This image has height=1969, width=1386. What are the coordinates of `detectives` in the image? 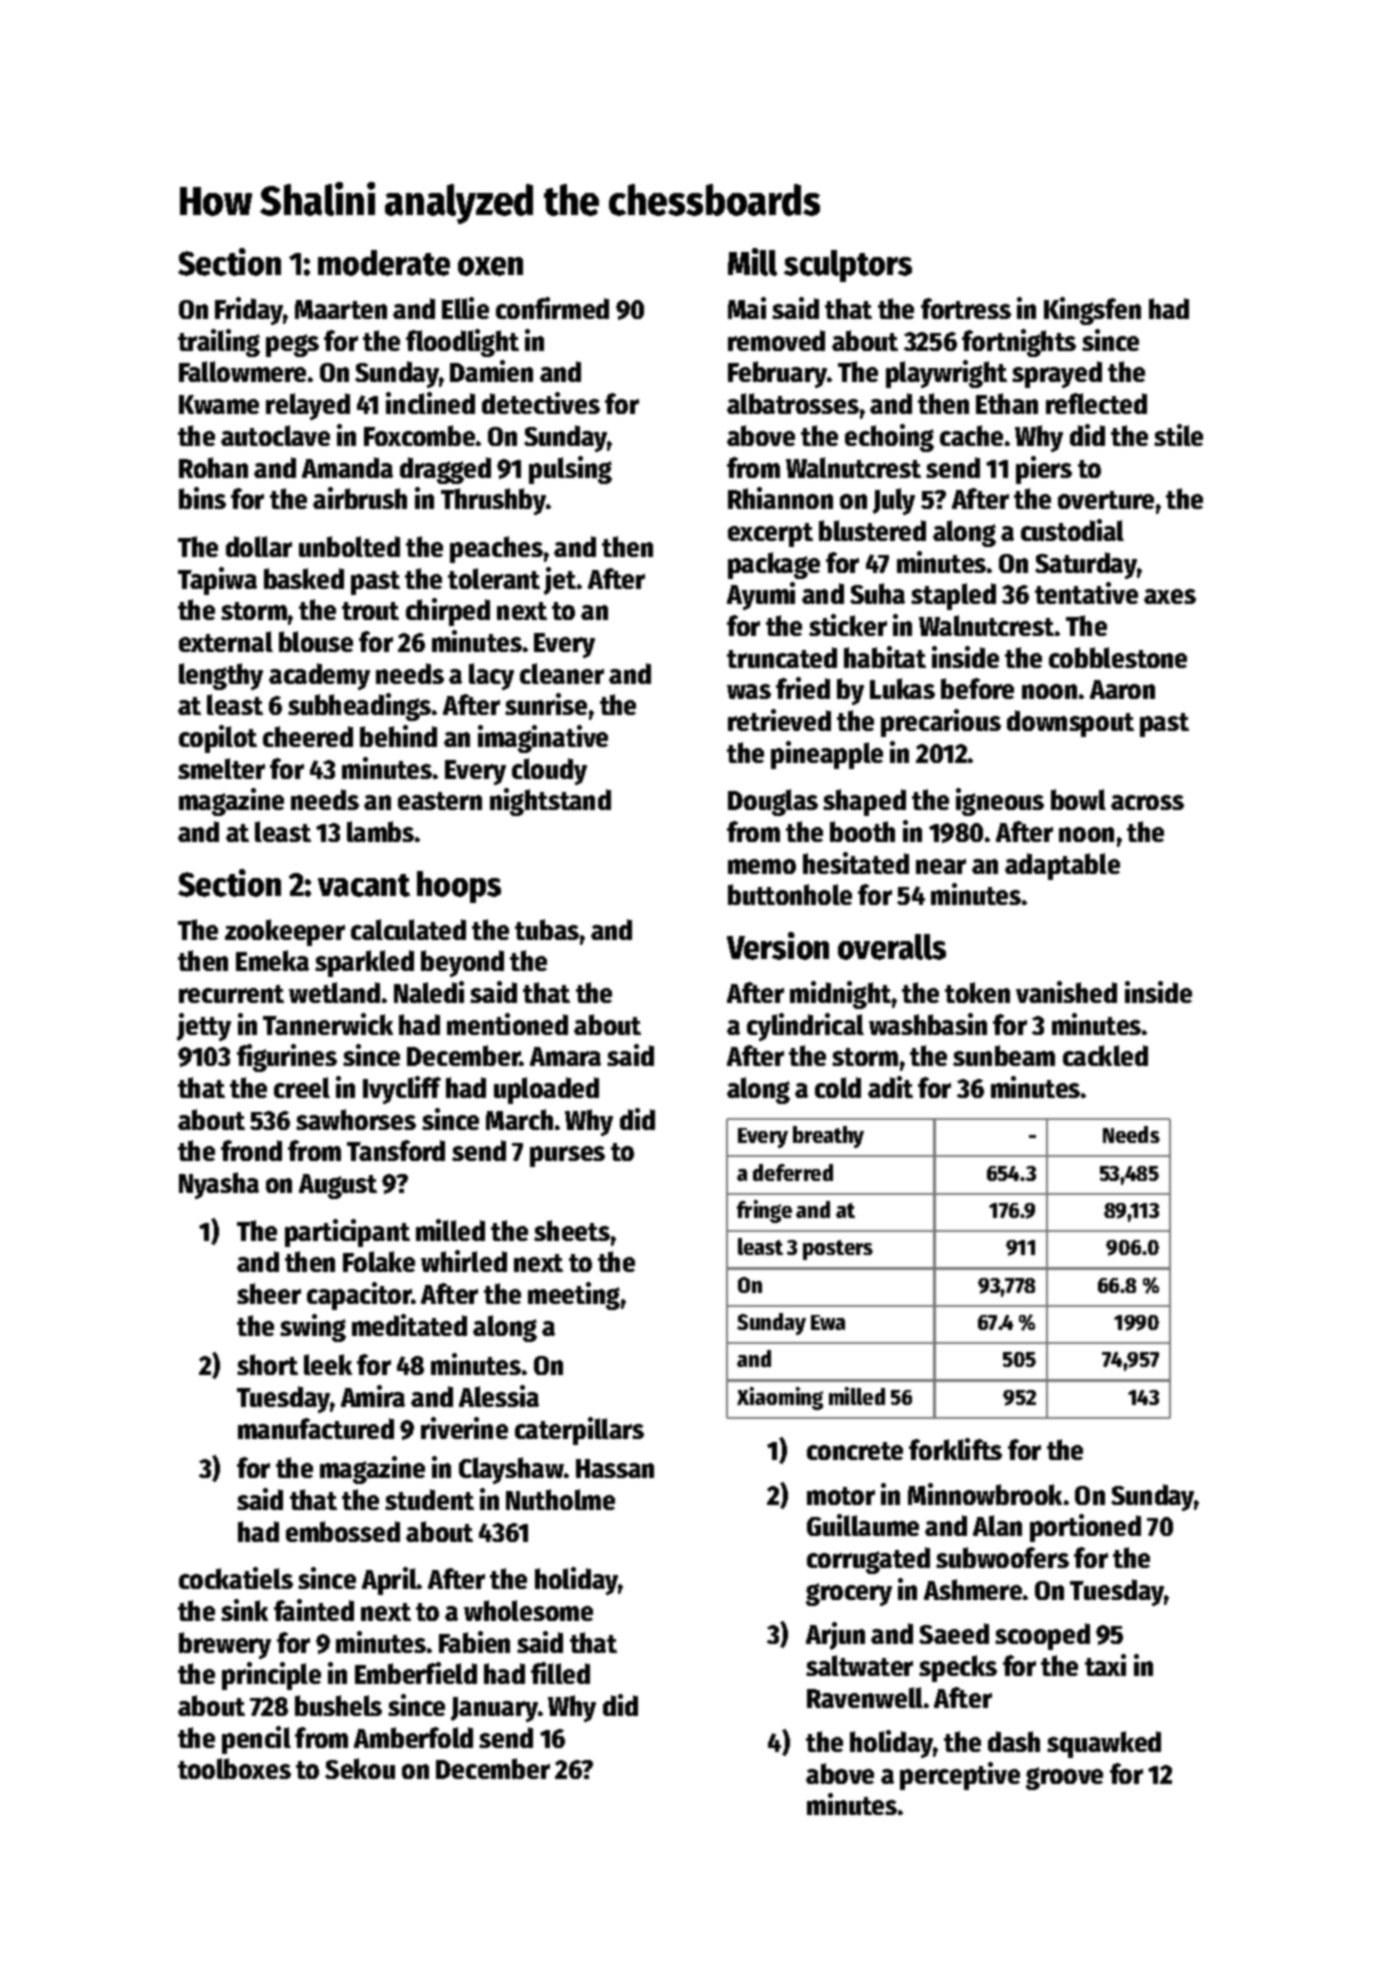 It's located at (541, 403).
